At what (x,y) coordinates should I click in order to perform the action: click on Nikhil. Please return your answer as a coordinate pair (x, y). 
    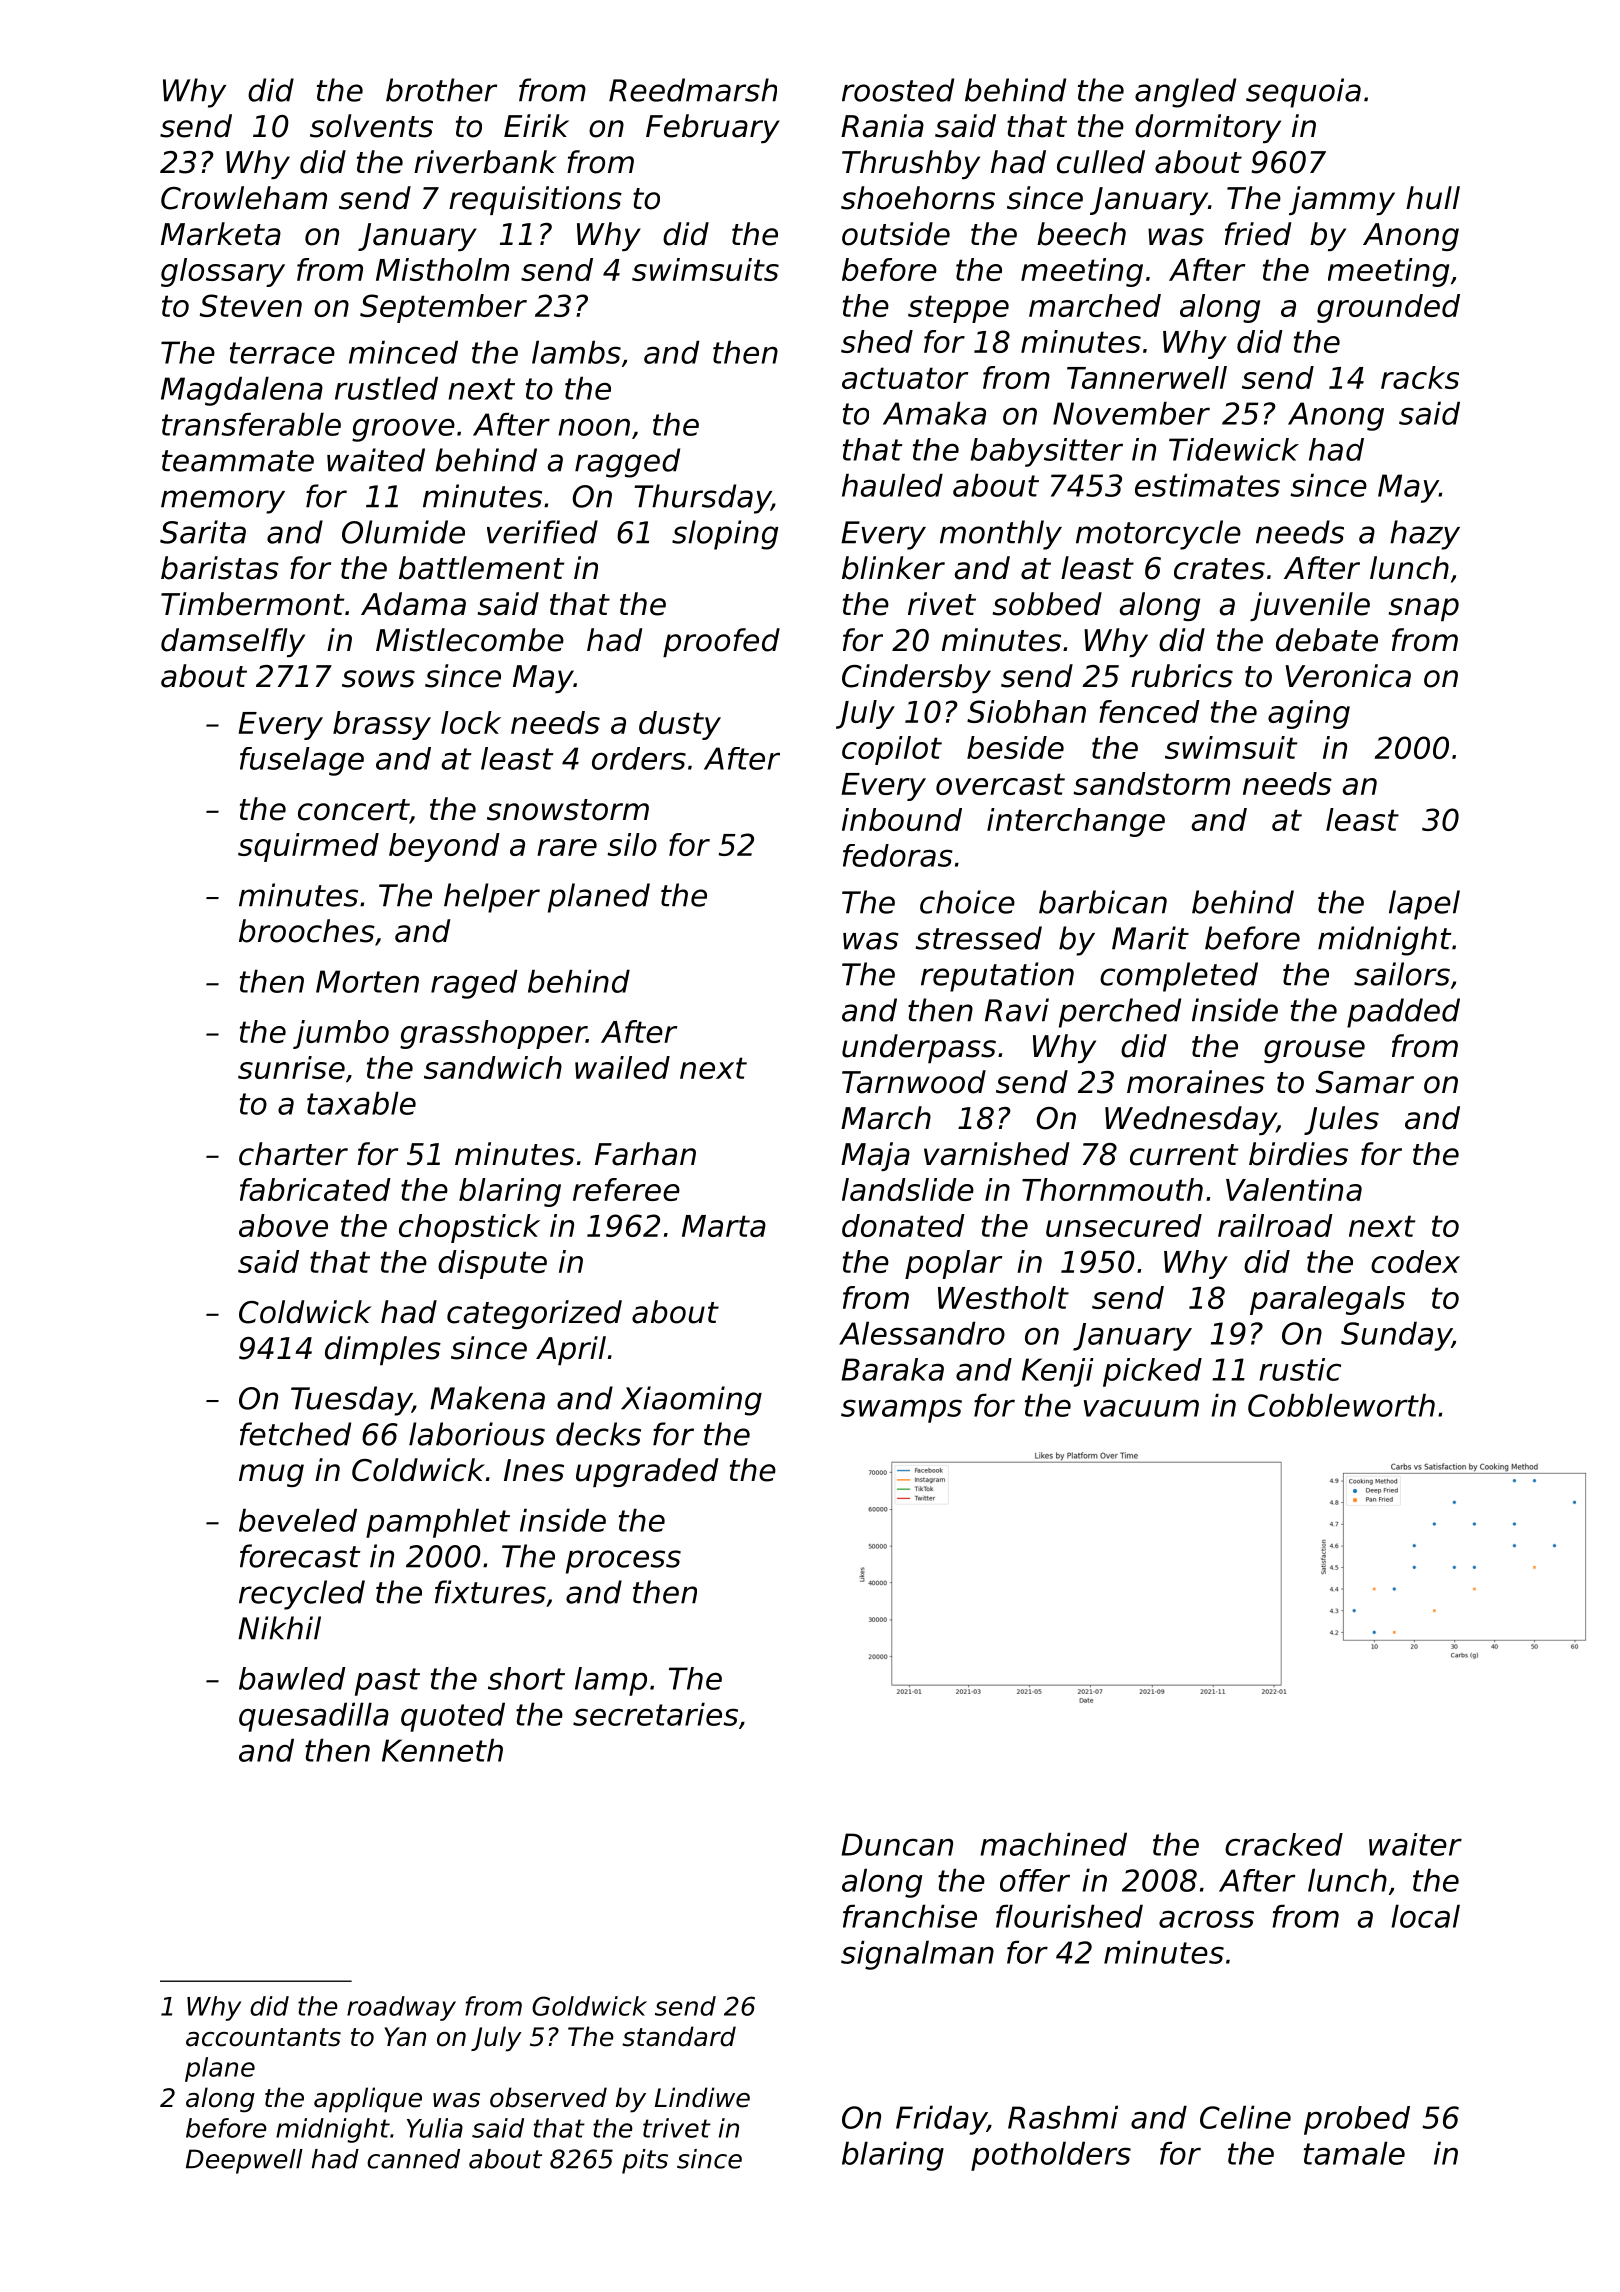
    Looking at the image, I should click on (279, 1628).
